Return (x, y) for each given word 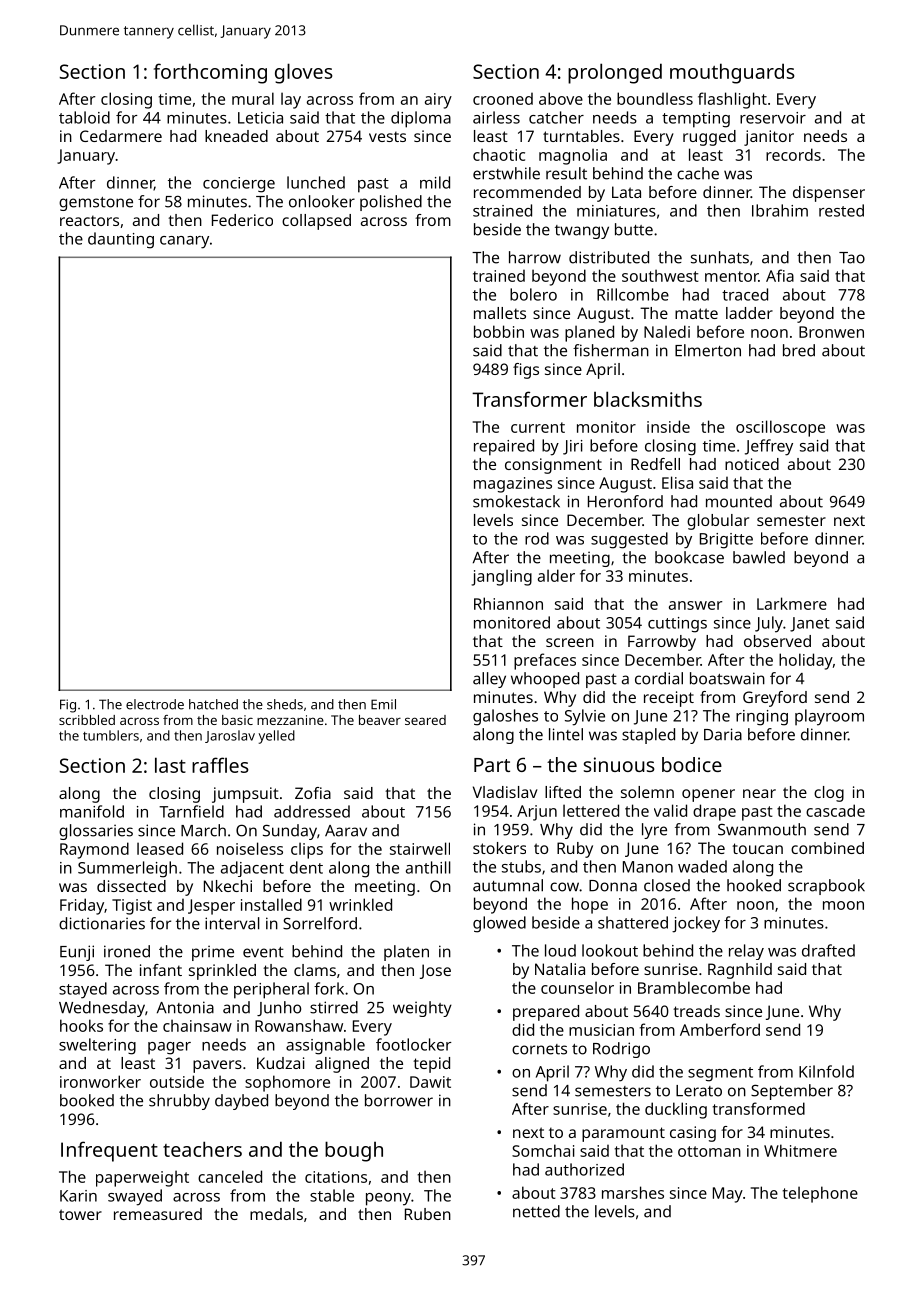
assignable (325, 1046)
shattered (633, 922)
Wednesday (102, 1009)
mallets (500, 313)
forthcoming (210, 73)
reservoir (773, 118)
